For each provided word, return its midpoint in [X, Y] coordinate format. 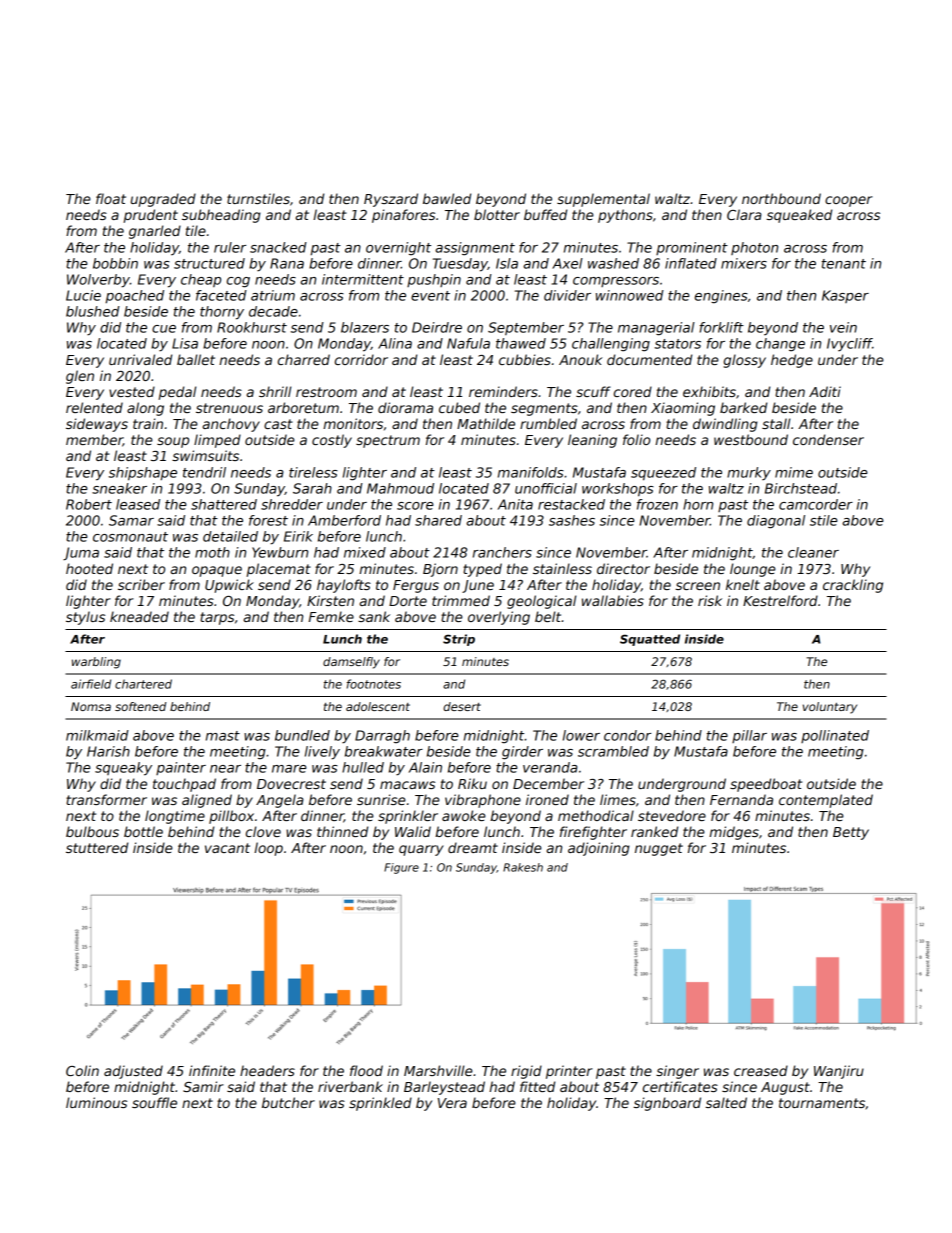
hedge [792, 361]
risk [710, 600]
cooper [849, 201]
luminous [96, 1102]
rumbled [548, 423]
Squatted [650, 640]
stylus [85, 618]
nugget [659, 849]
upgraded [163, 200]
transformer [106, 799]
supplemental [603, 200]
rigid [526, 1072]
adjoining [599, 849]
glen [80, 377]
